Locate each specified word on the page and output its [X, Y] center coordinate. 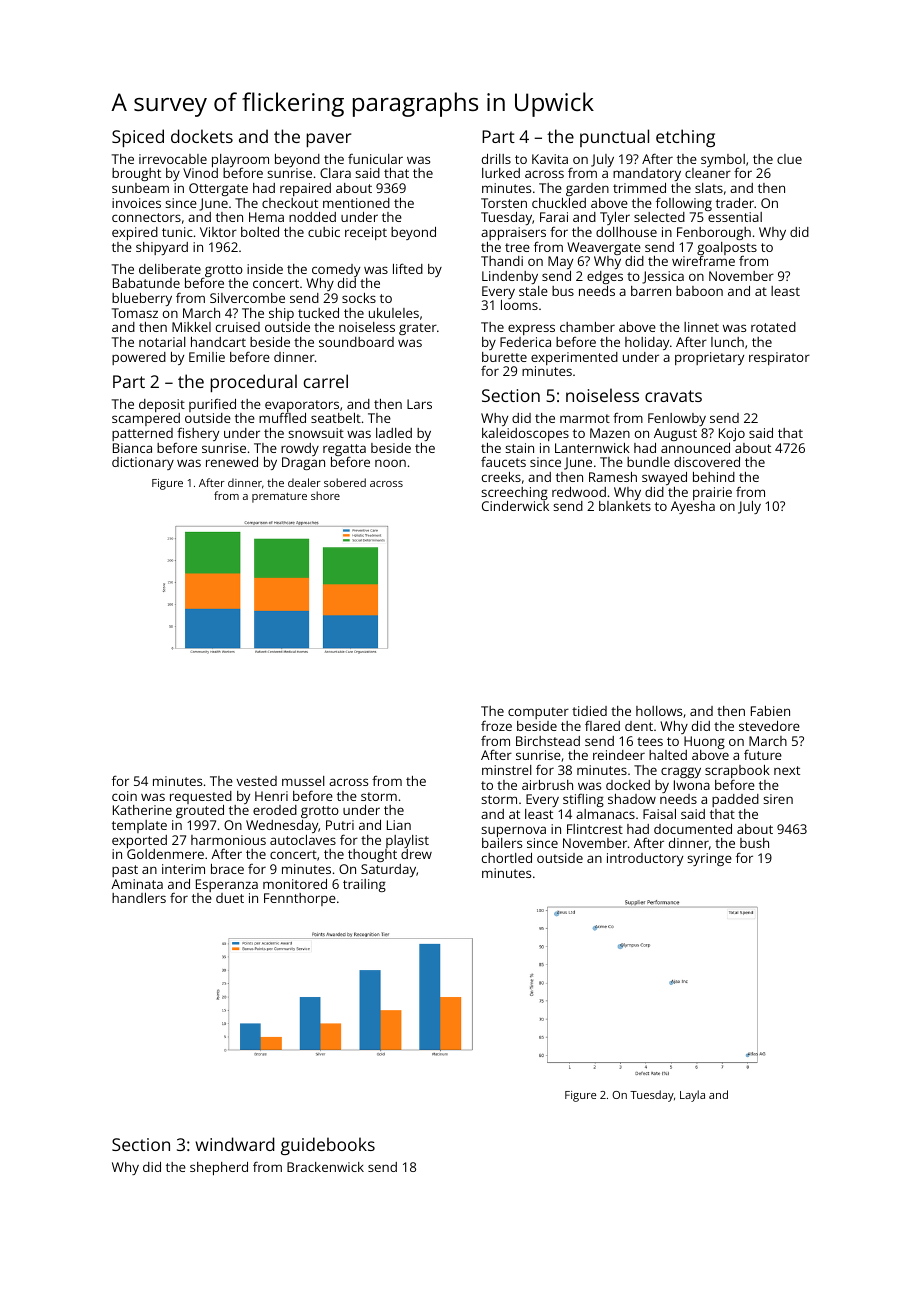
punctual [614, 138]
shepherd [219, 1168]
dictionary [143, 463]
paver [328, 140]
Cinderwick [515, 506]
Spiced [138, 138]
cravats [673, 396]
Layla [692, 1096]
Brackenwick [325, 1167]
